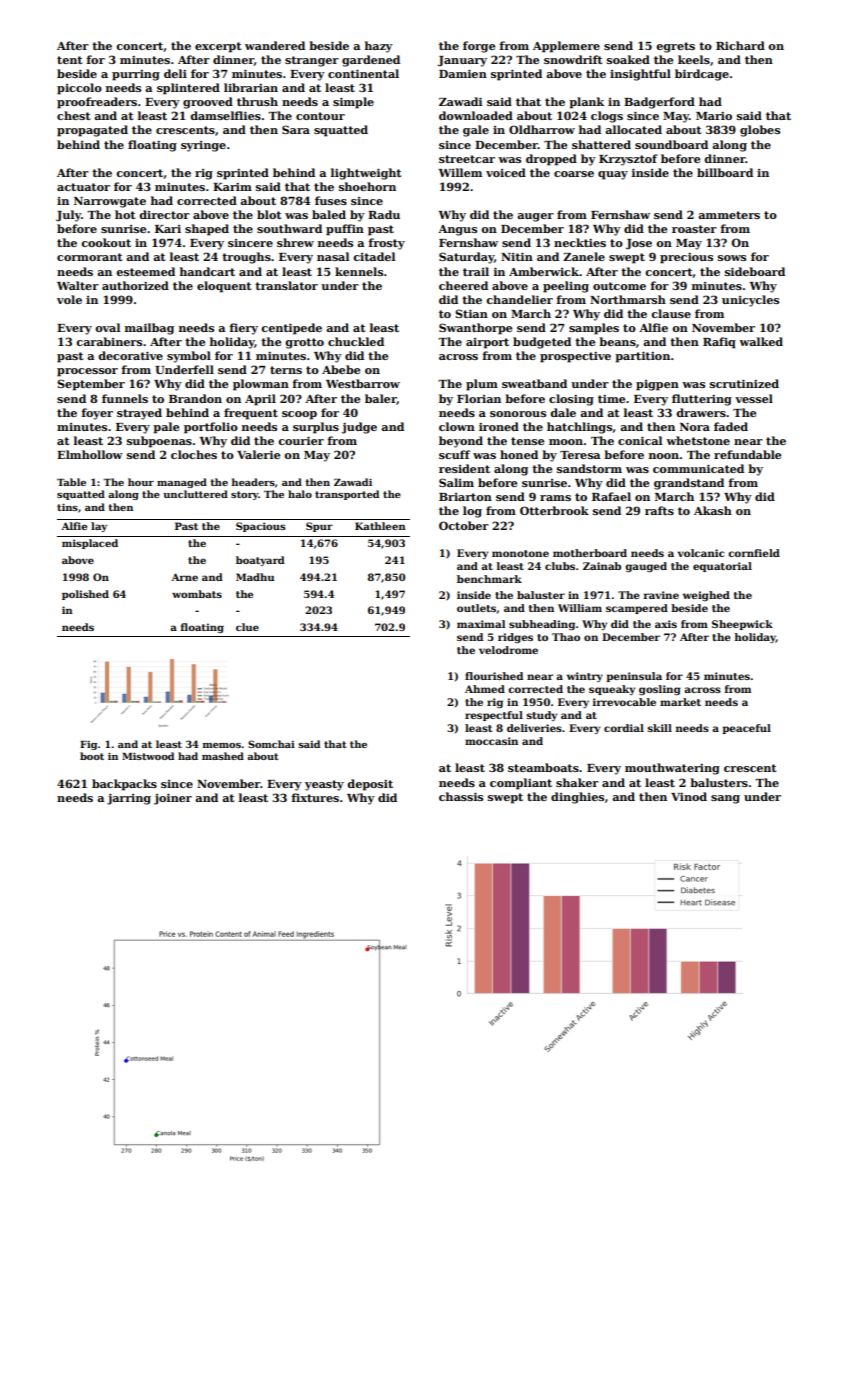 Image resolution: width=849 pixels, height=1400 pixels. I want to click on airport, so click(487, 343).
